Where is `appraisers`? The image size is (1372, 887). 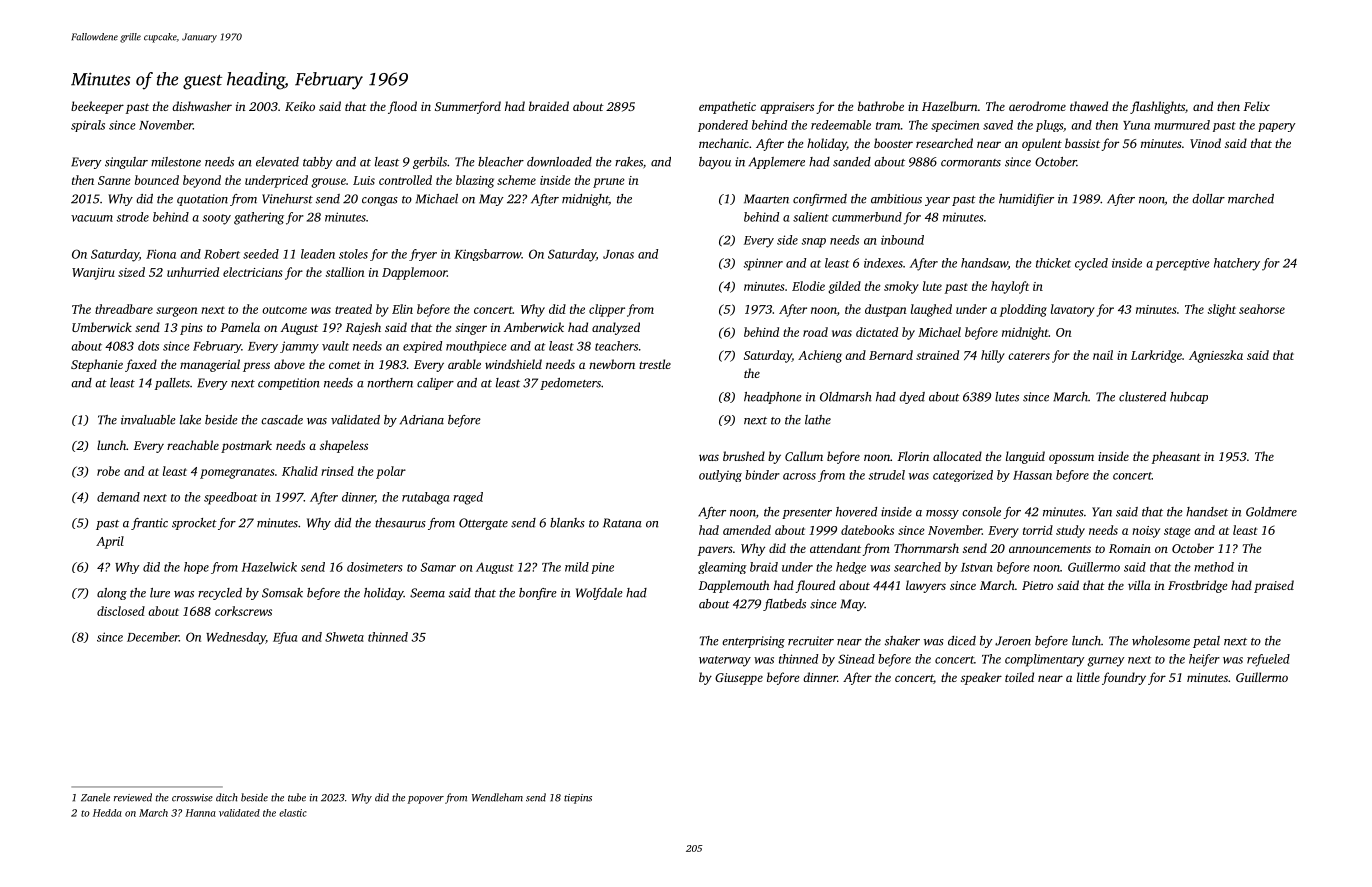 appraisers is located at coordinates (787, 108).
